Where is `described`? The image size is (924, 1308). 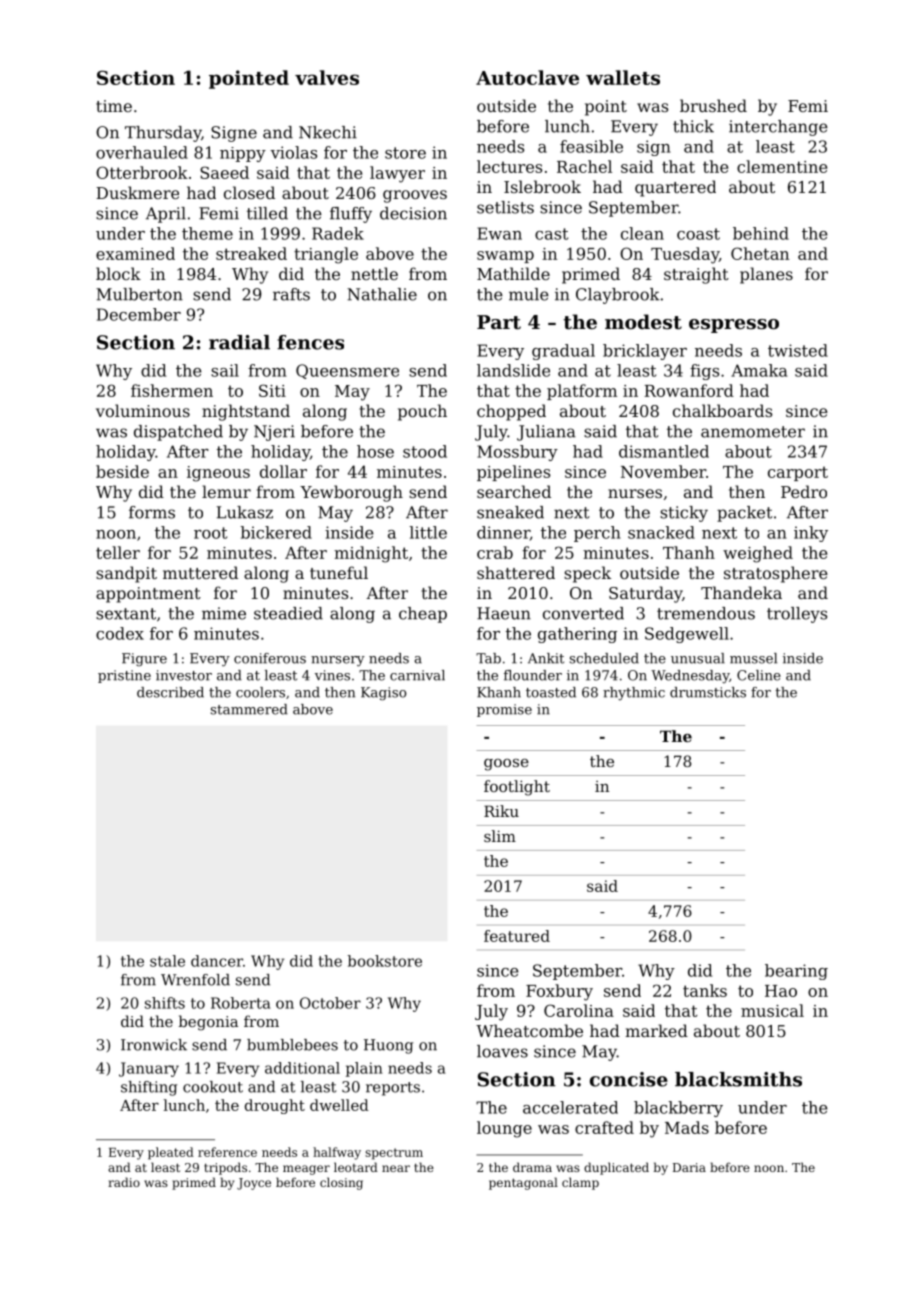
described is located at coordinates (170, 692).
